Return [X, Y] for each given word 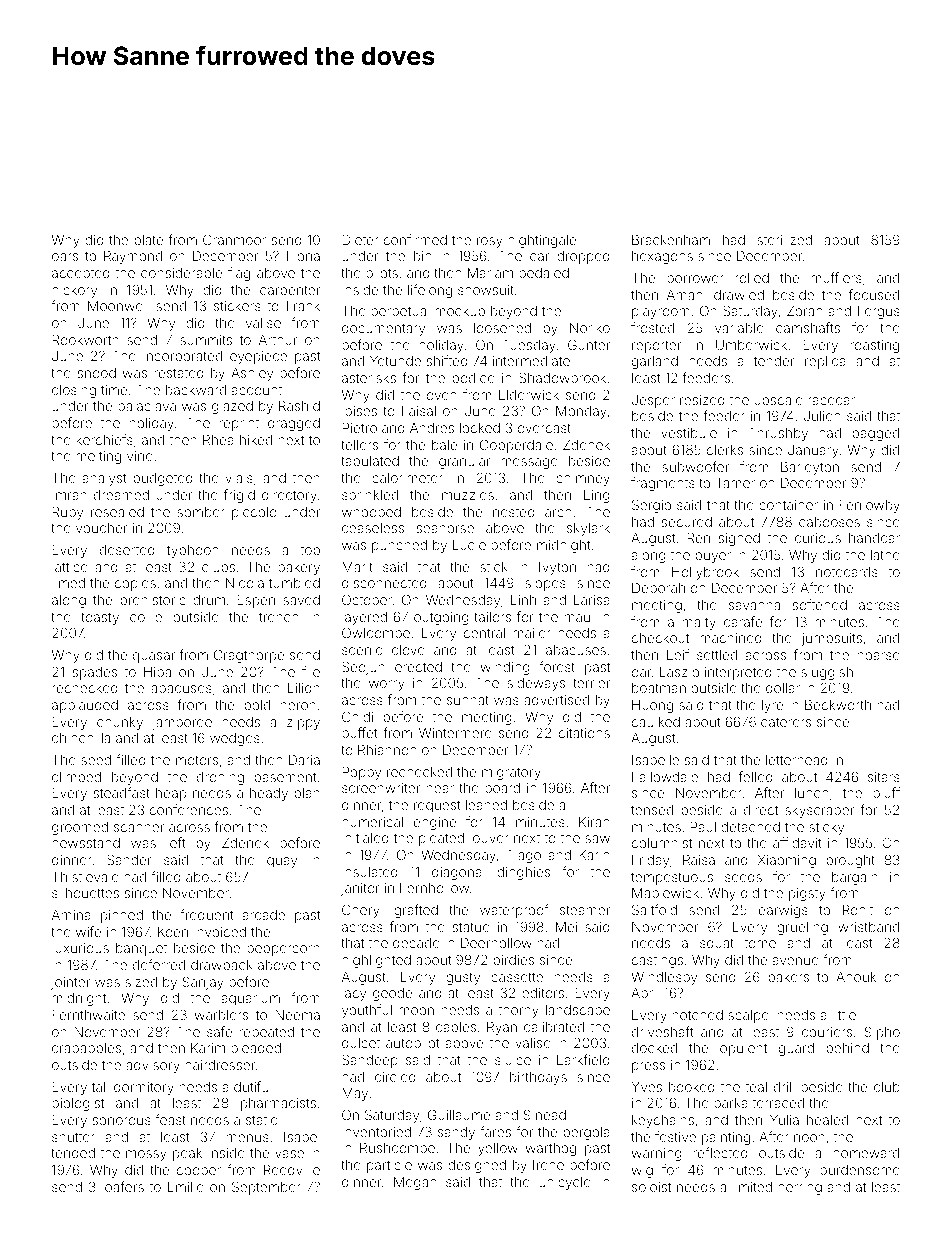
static [261, 1120]
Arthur [278, 340]
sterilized [784, 240]
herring [800, 1188]
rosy [490, 242]
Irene [548, 1165]
